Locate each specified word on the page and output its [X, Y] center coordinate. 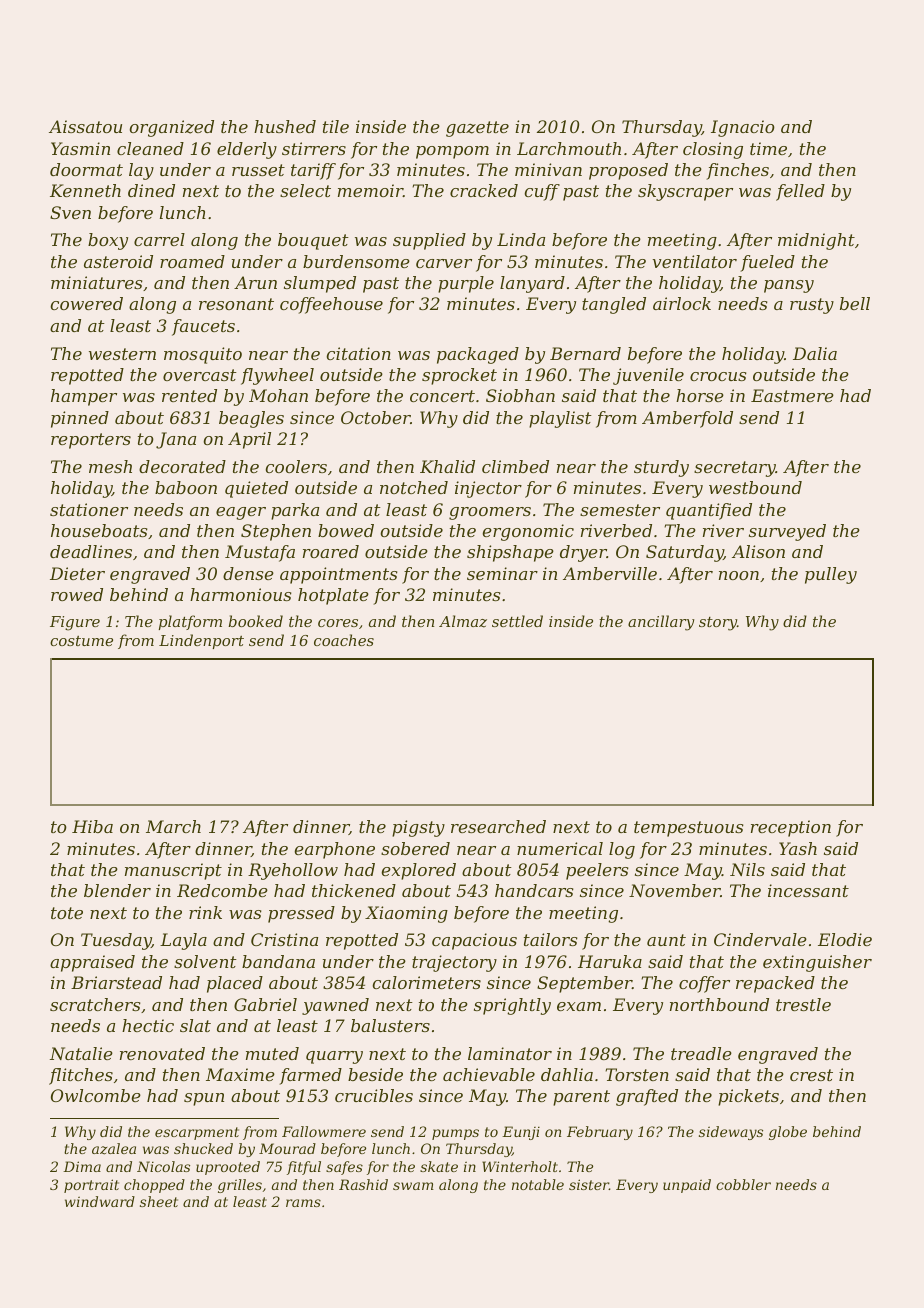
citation [358, 353]
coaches [344, 640]
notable [538, 1184]
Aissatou [85, 126]
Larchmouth [569, 148]
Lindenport [201, 641]
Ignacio [743, 128]
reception [791, 828]
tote [67, 913]
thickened [354, 890]
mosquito [203, 355]
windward [100, 1201]
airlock [682, 303]
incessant [808, 890]
